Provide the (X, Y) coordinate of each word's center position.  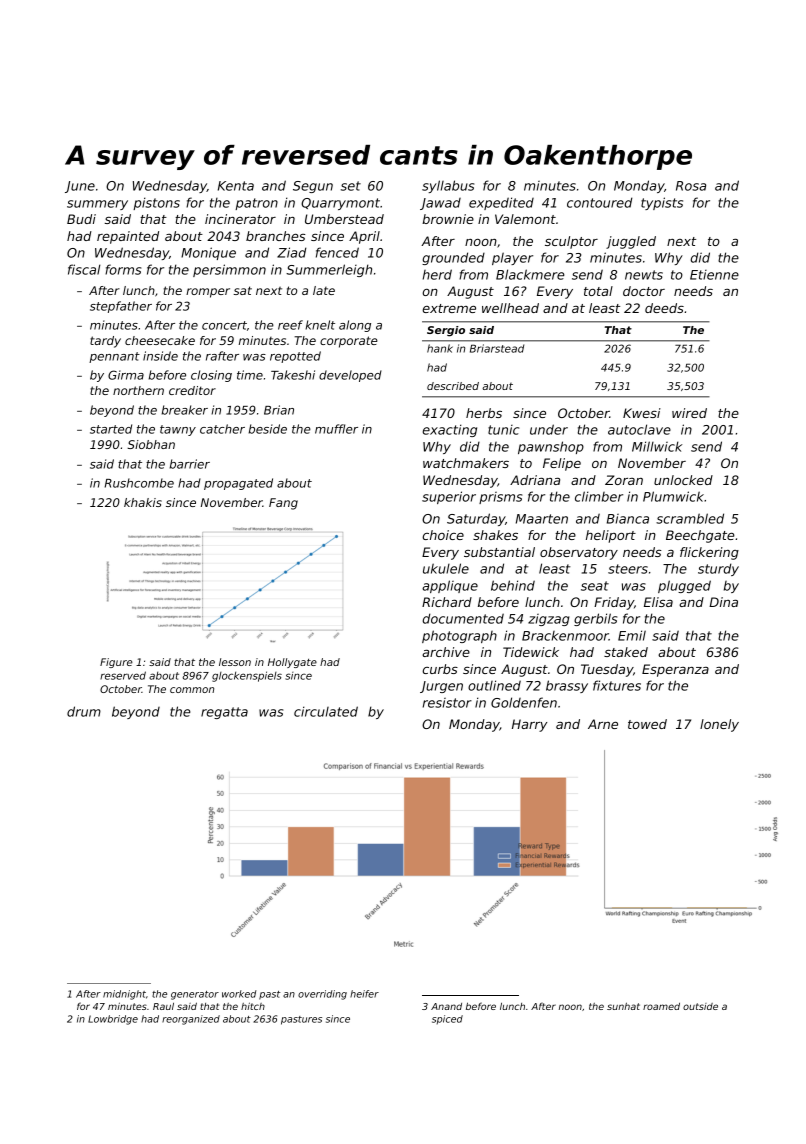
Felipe (562, 464)
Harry (529, 725)
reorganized (191, 1020)
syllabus (448, 186)
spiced (447, 1020)
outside (700, 1006)
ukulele (446, 568)
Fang (283, 504)
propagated (238, 484)
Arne (603, 724)
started (111, 429)
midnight (124, 995)
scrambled (690, 518)
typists (662, 203)
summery (97, 205)
